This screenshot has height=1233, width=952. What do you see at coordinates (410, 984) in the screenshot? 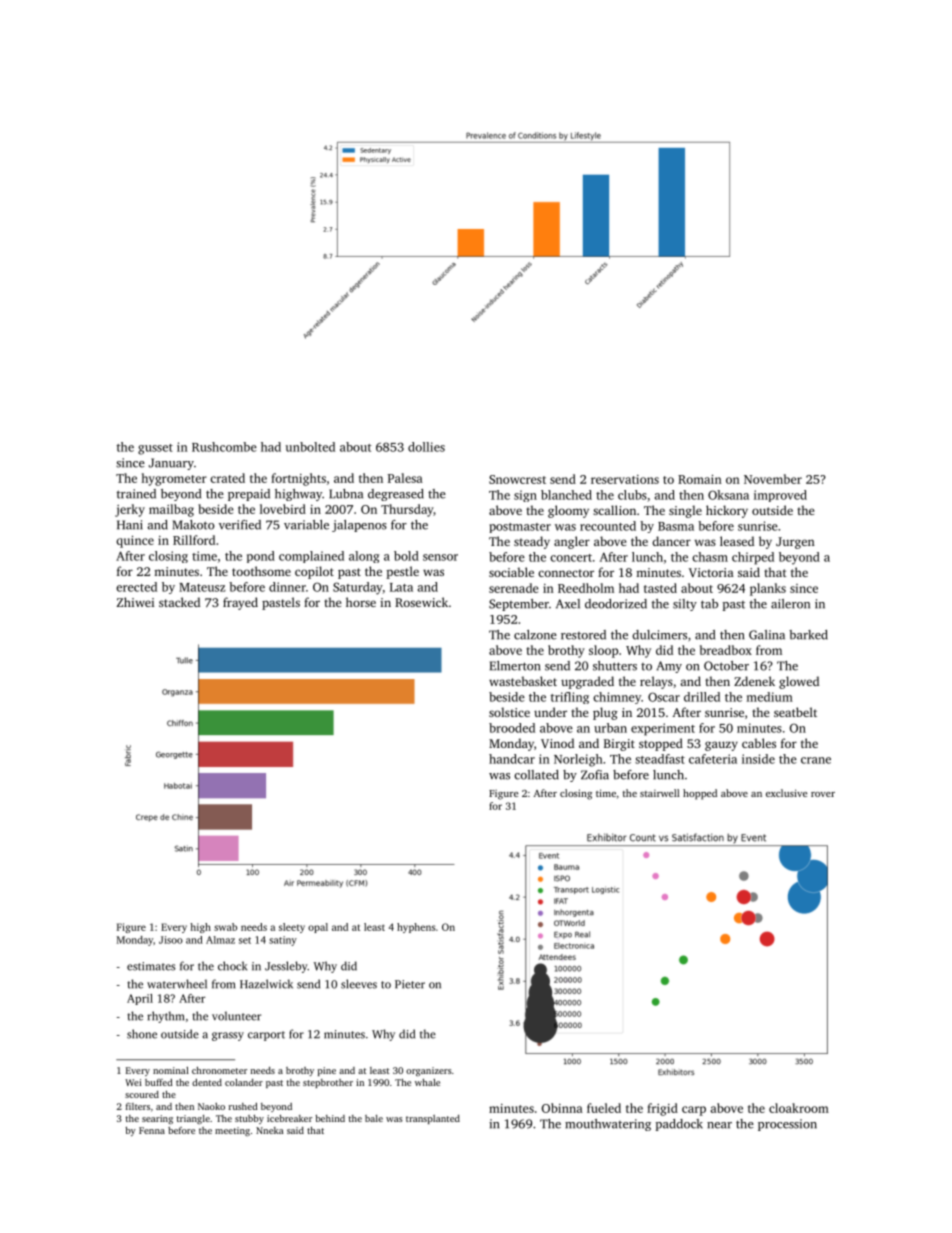
I see `Pieter` at bounding box center [410, 984].
